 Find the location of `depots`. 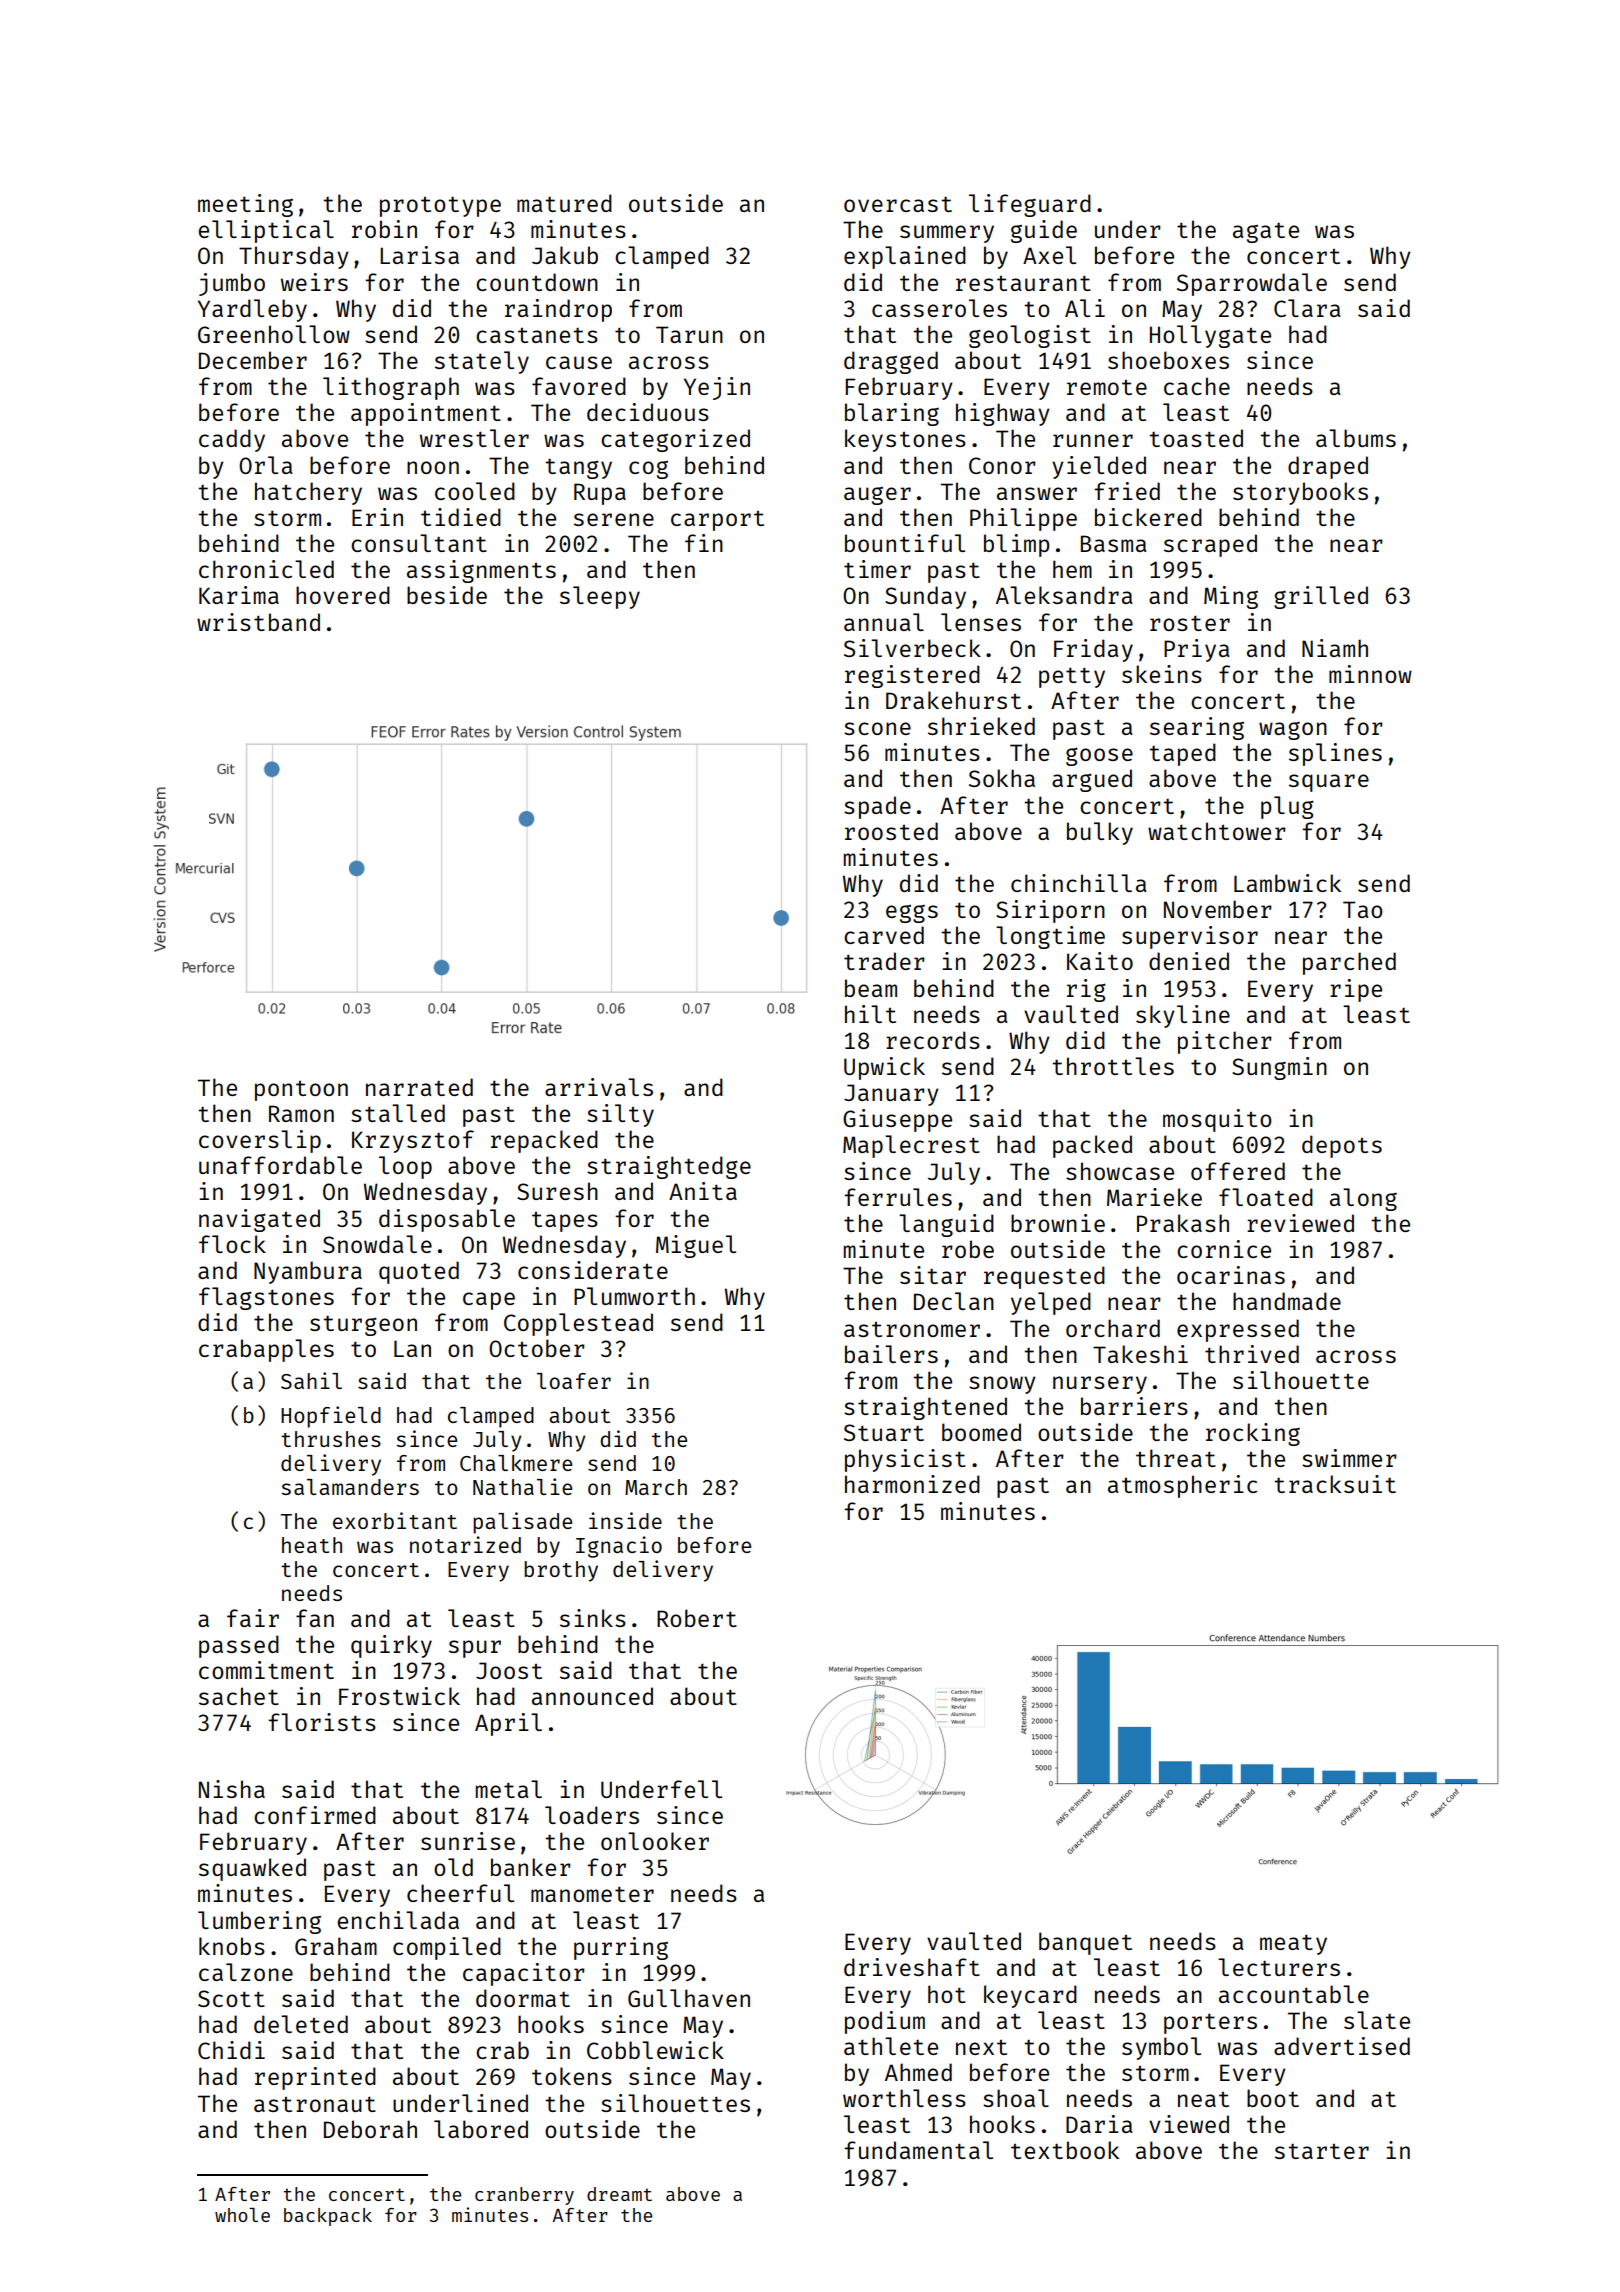

depots is located at coordinates (1342, 1146).
